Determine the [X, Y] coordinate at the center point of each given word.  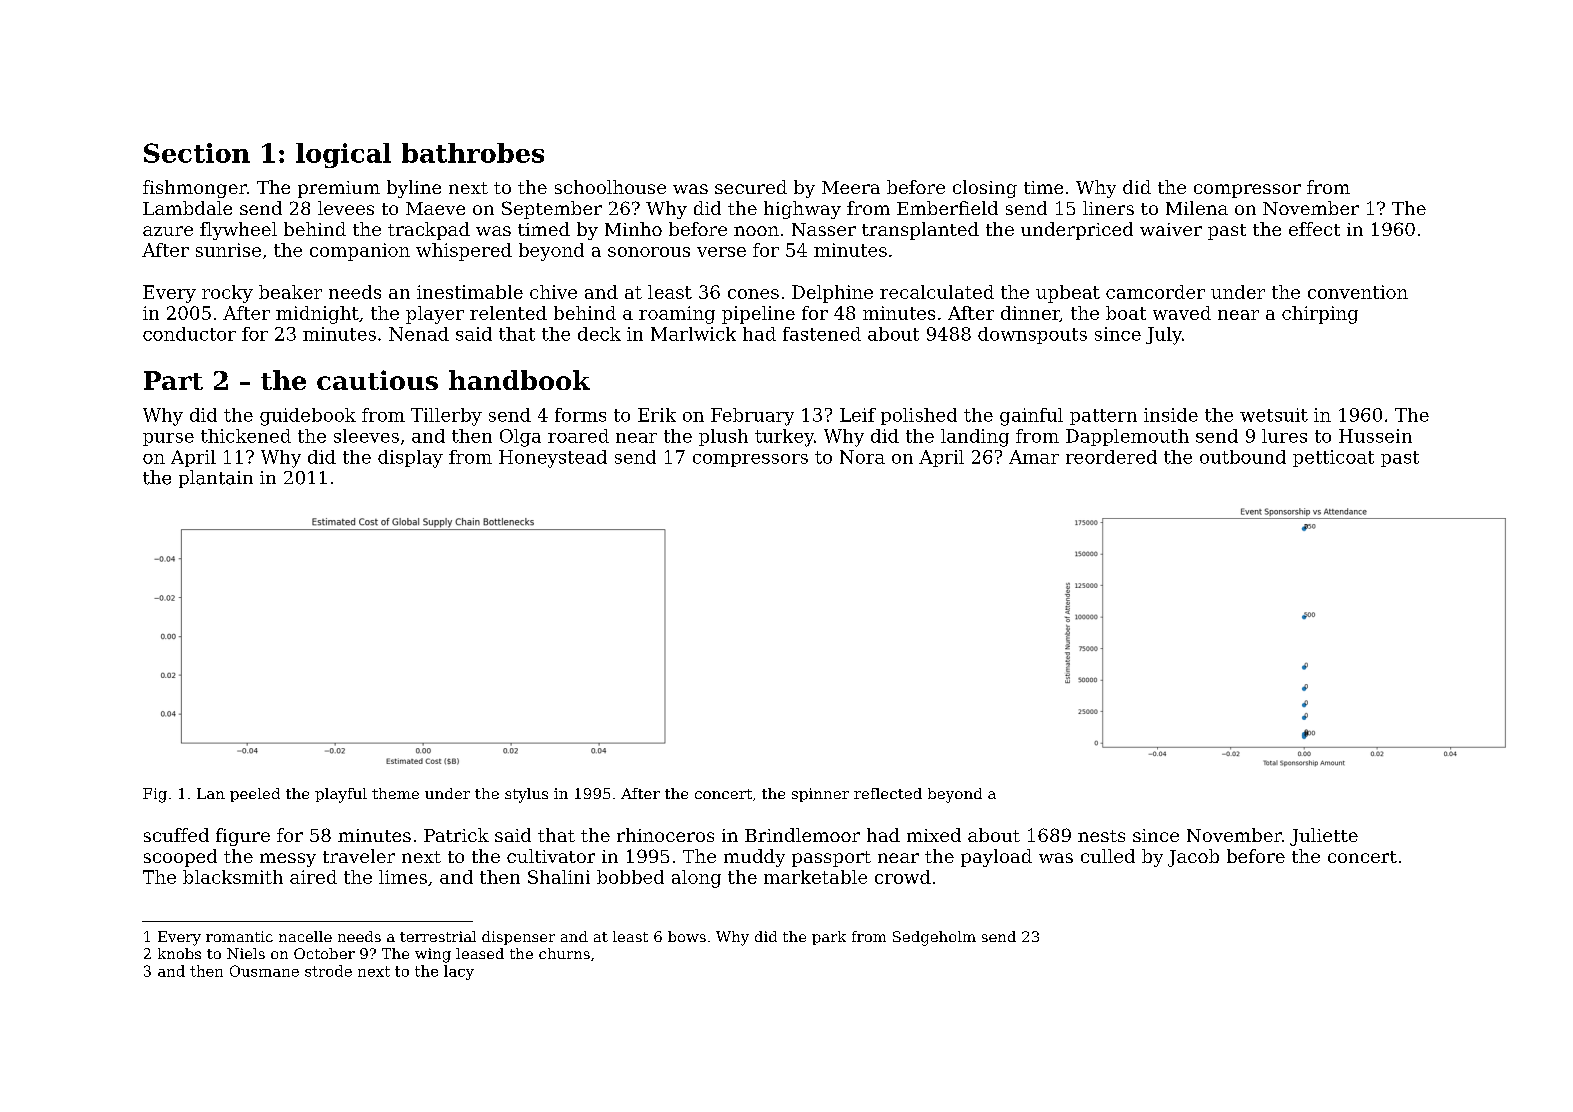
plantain [216, 479]
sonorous [649, 252]
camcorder [1155, 292]
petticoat [1333, 458]
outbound [1243, 457]
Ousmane [264, 971]
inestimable [470, 292]
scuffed [176, 835]
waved [1182, 313]
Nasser [824, 229]
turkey [784, 438]
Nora [862, 457]
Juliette [1324, 837]
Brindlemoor [802, 835]
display [410, 459]
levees [346, 208]
